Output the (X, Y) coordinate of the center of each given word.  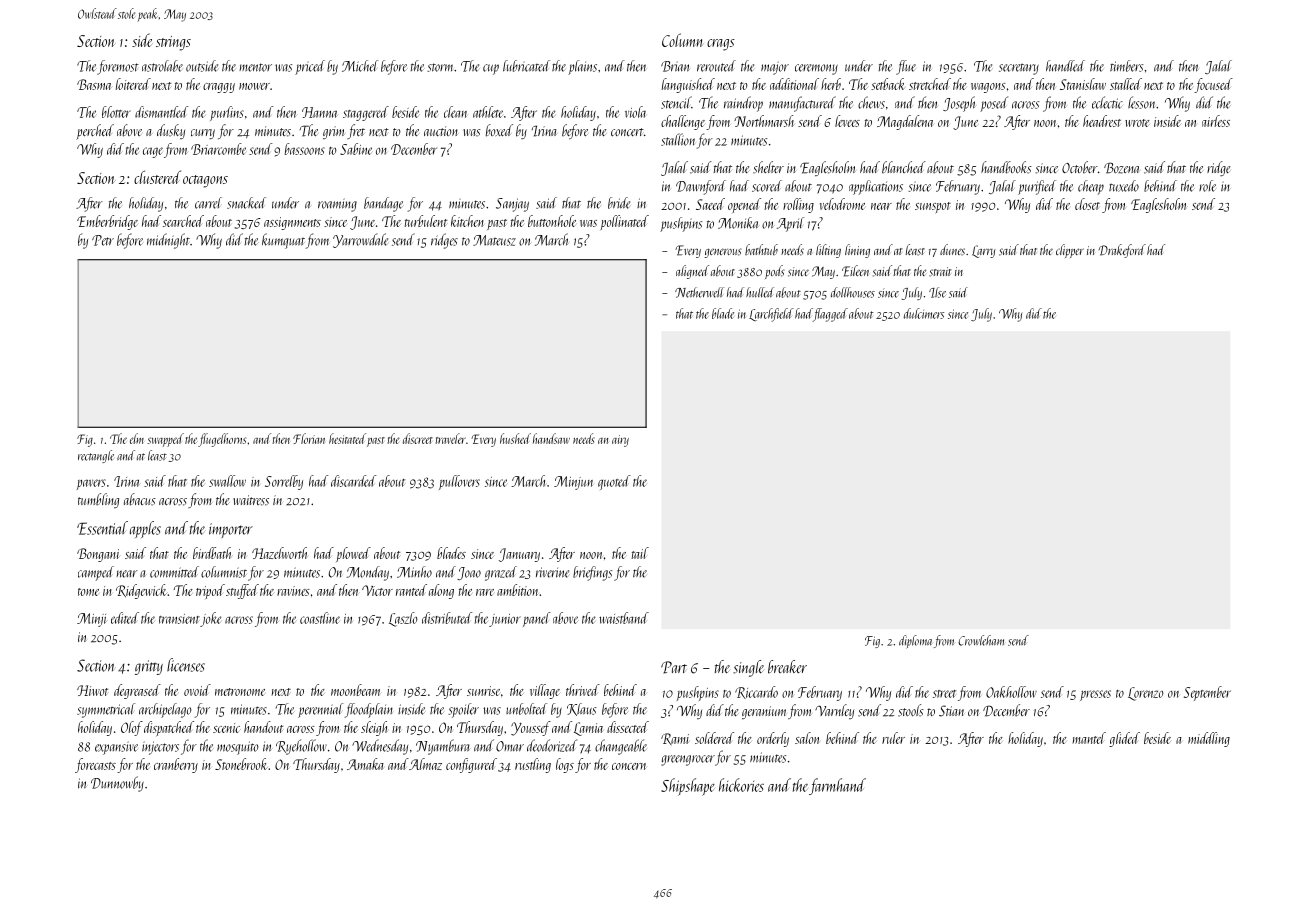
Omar (510, 746)
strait (940, 272)
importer (231, 530)
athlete (488, 112)
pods (775, 272)
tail (640, 553)
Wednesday (380, 747)
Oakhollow (1011, 692)
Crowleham (981, 640)
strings (173, 43)
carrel (208, 203)
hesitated (347, 438)
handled (1065, 66)
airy (620, 441)
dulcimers (924, 313)
